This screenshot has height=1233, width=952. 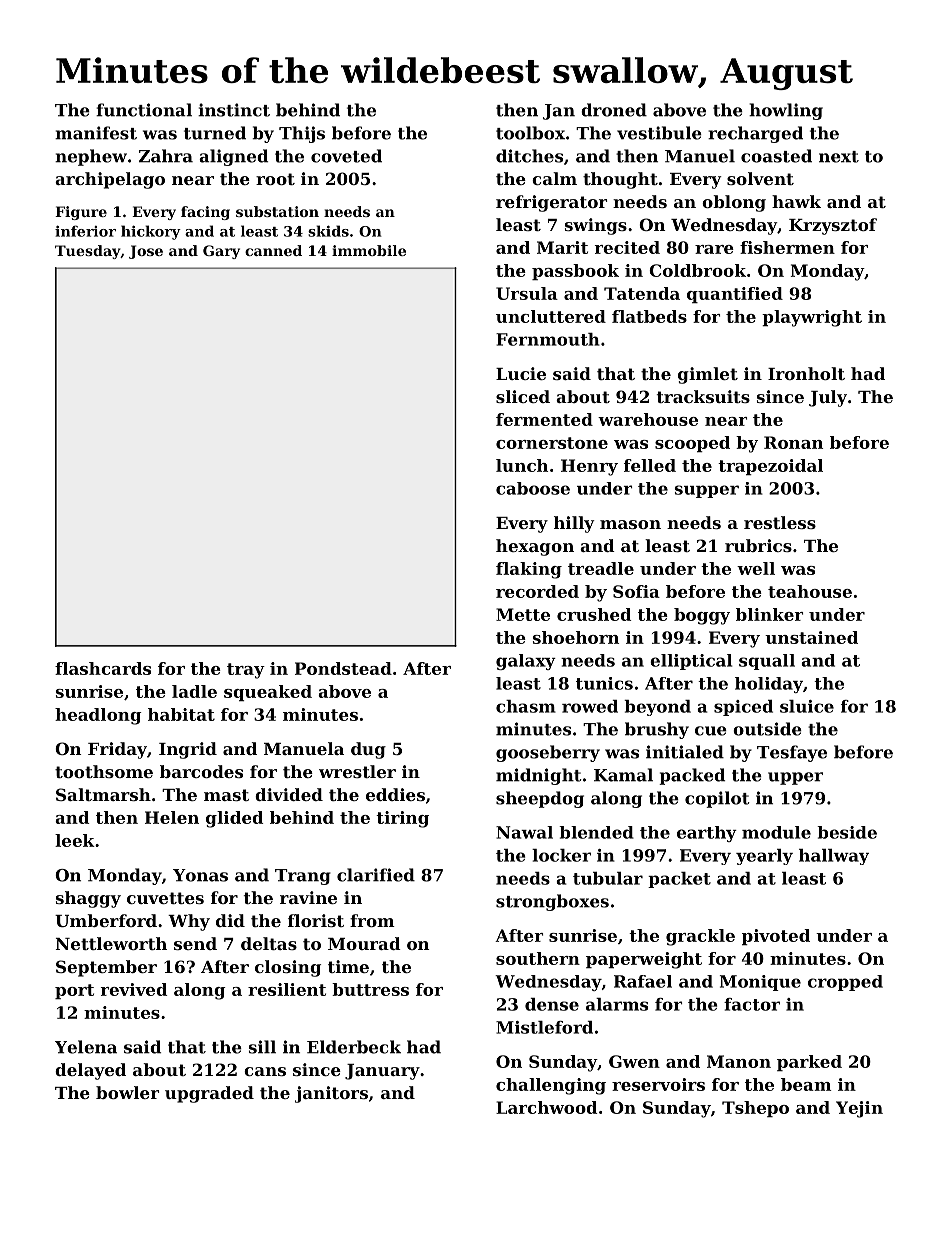 I want to click on functional, so click(x=144, y=110).
